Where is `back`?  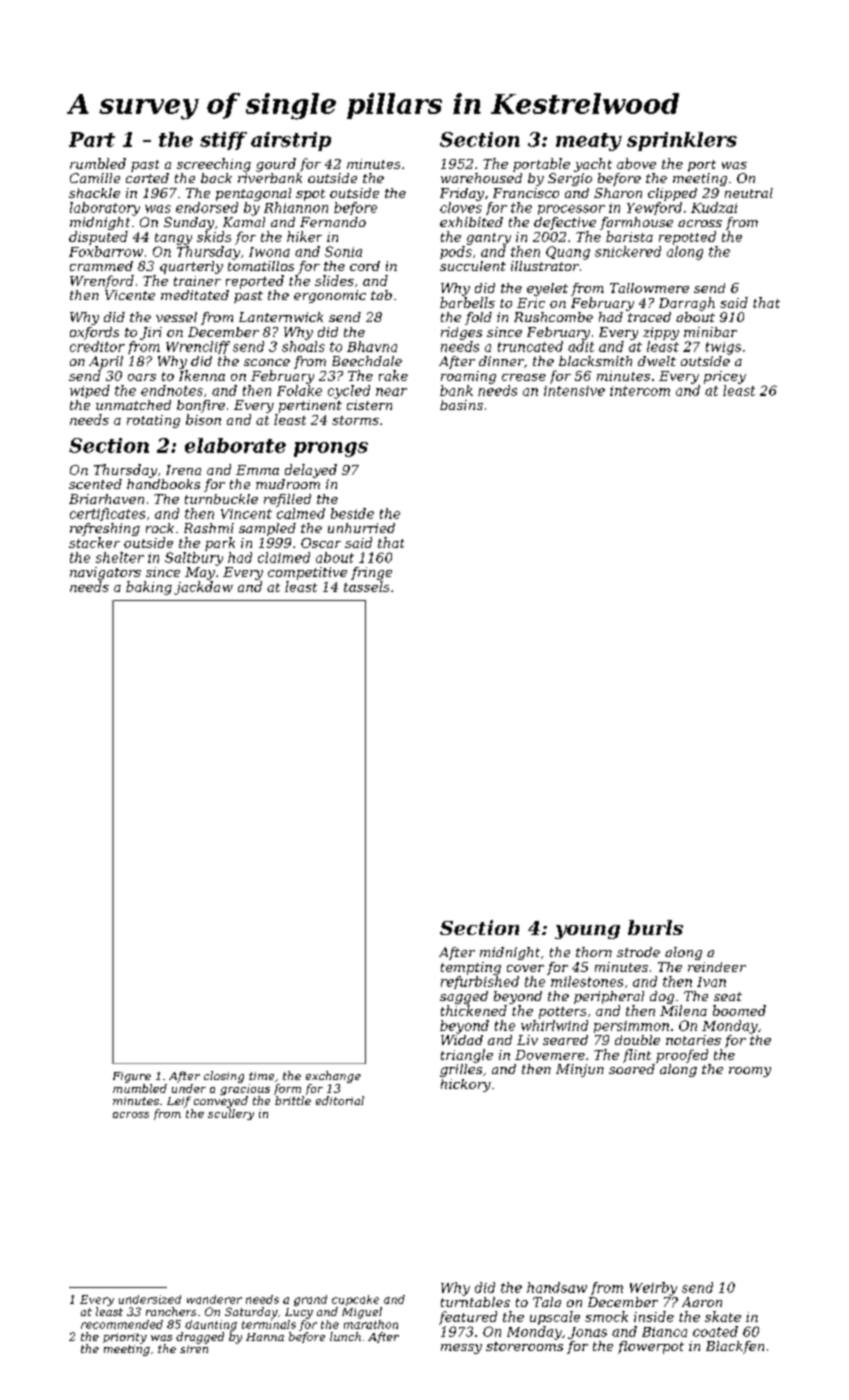 back is located at coordinates (216, 178).
